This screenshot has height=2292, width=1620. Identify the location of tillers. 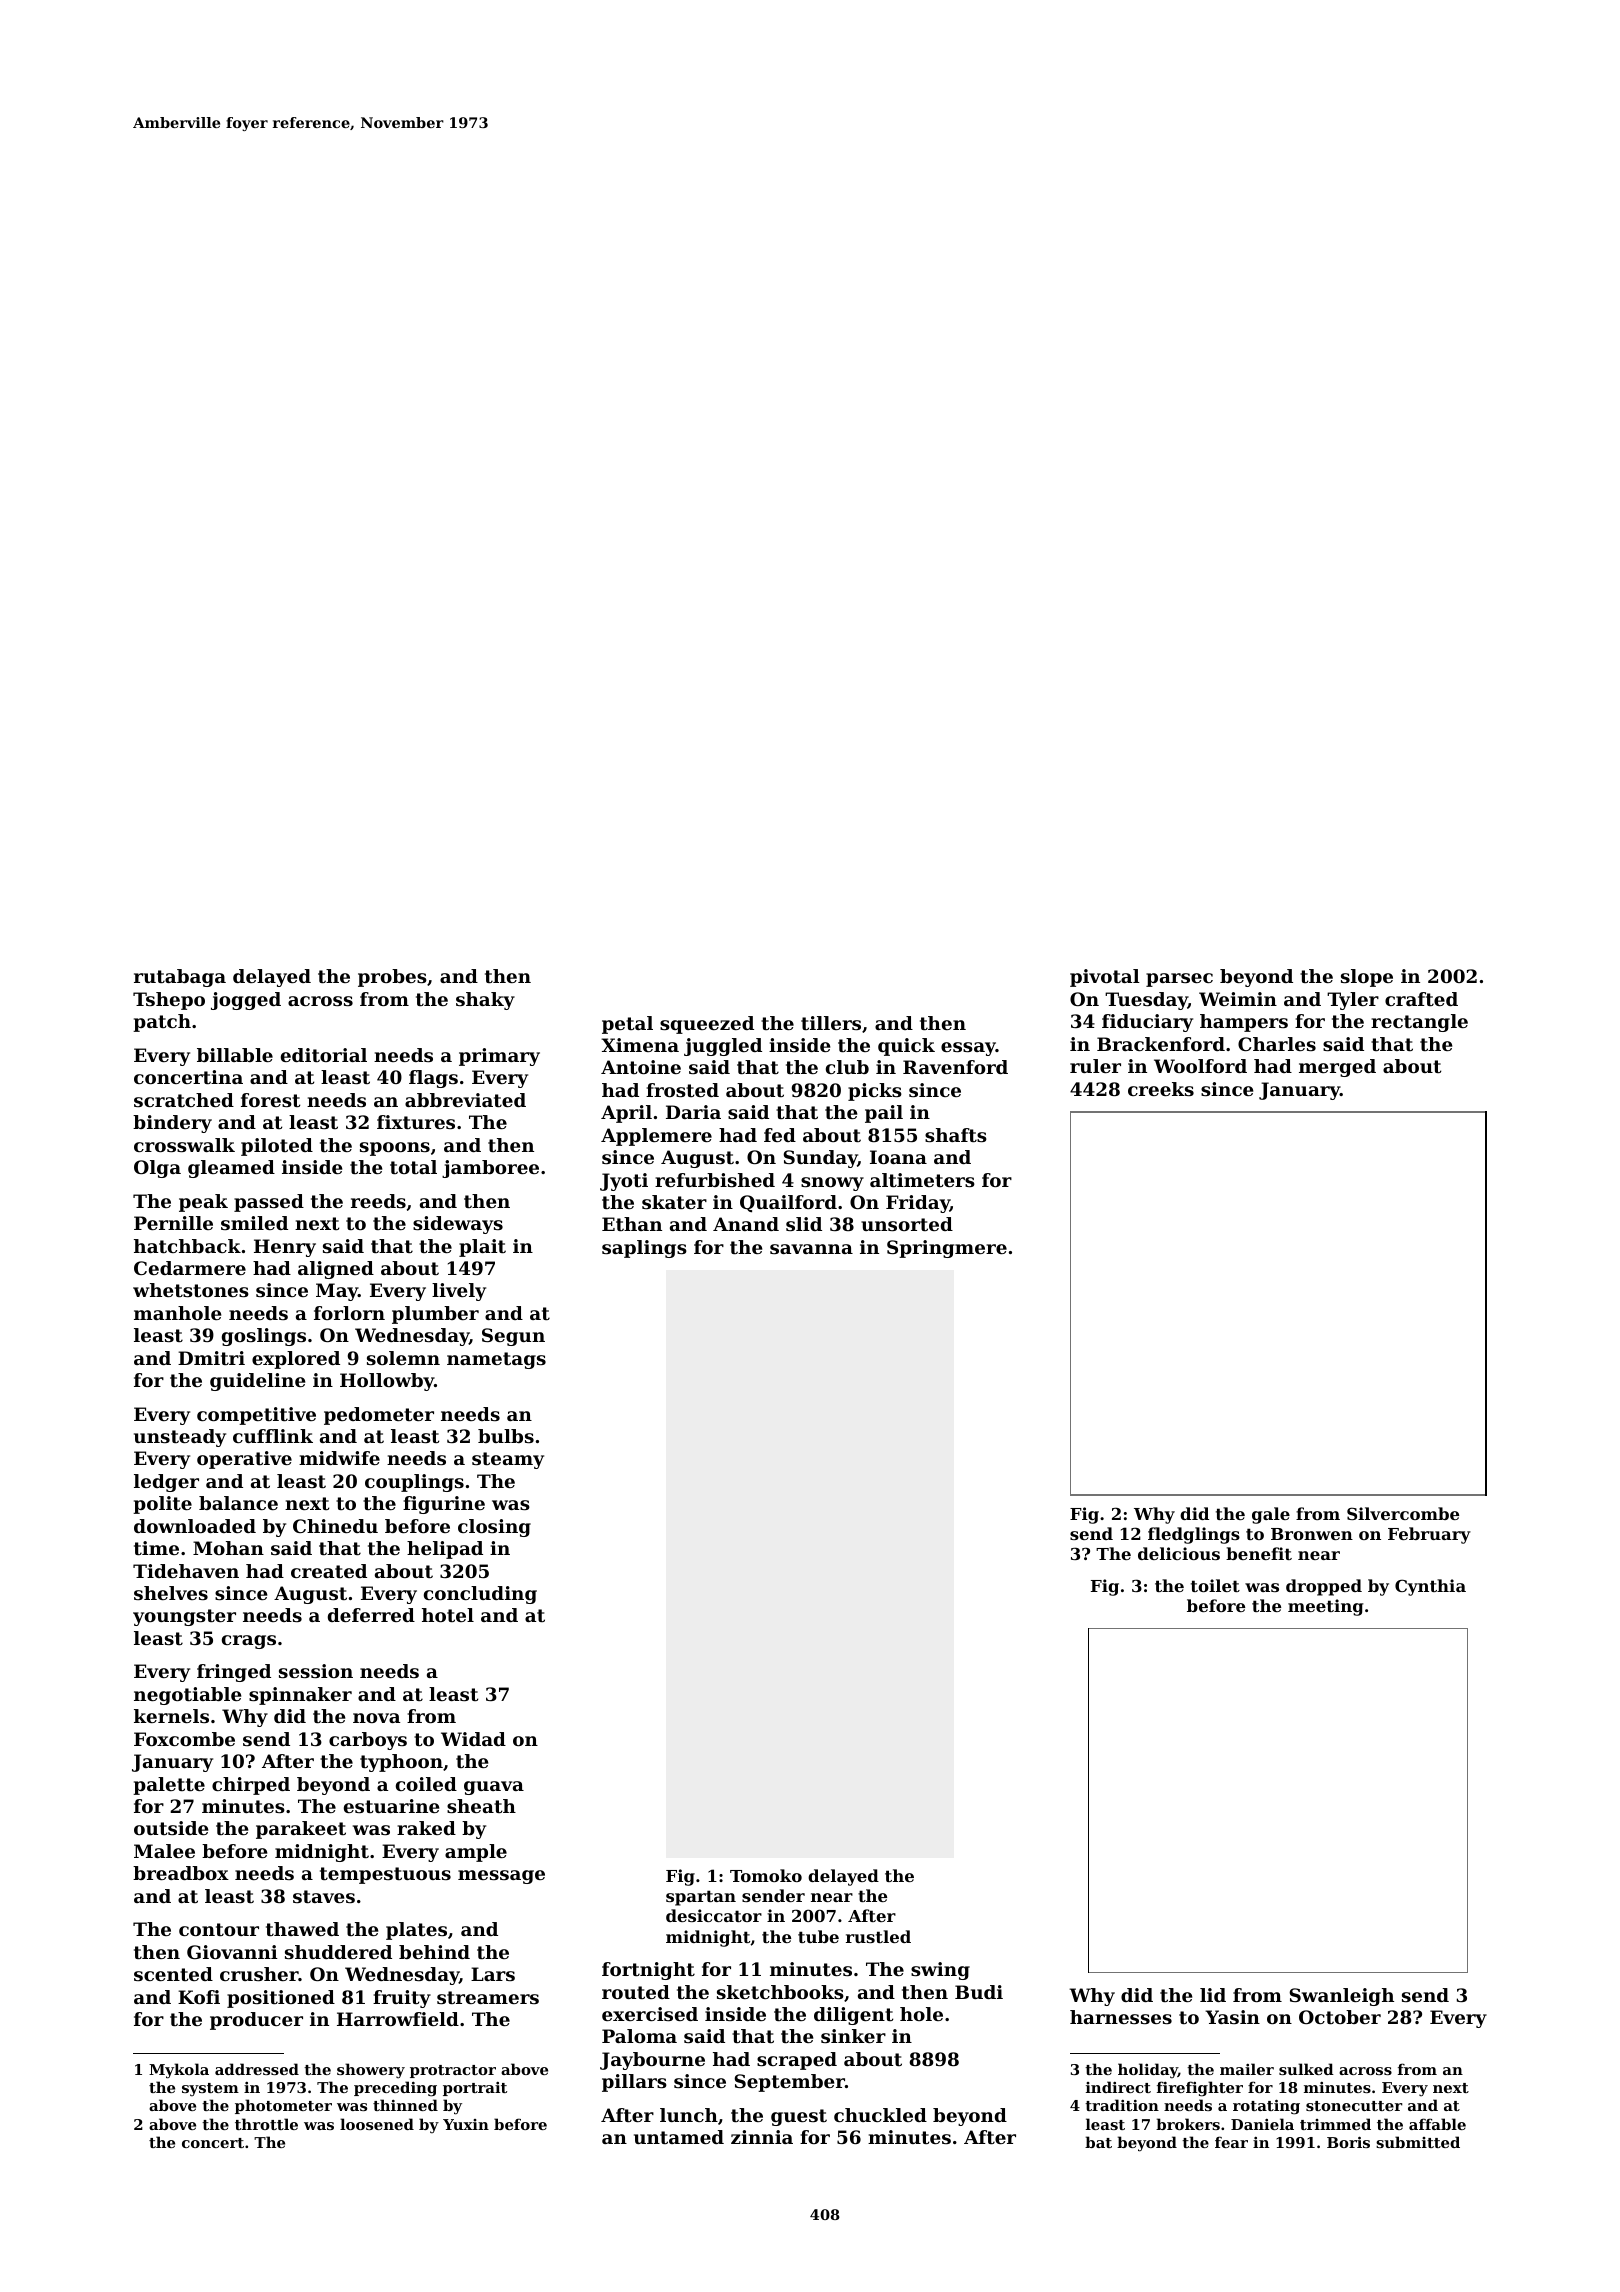
(831, 1023).
